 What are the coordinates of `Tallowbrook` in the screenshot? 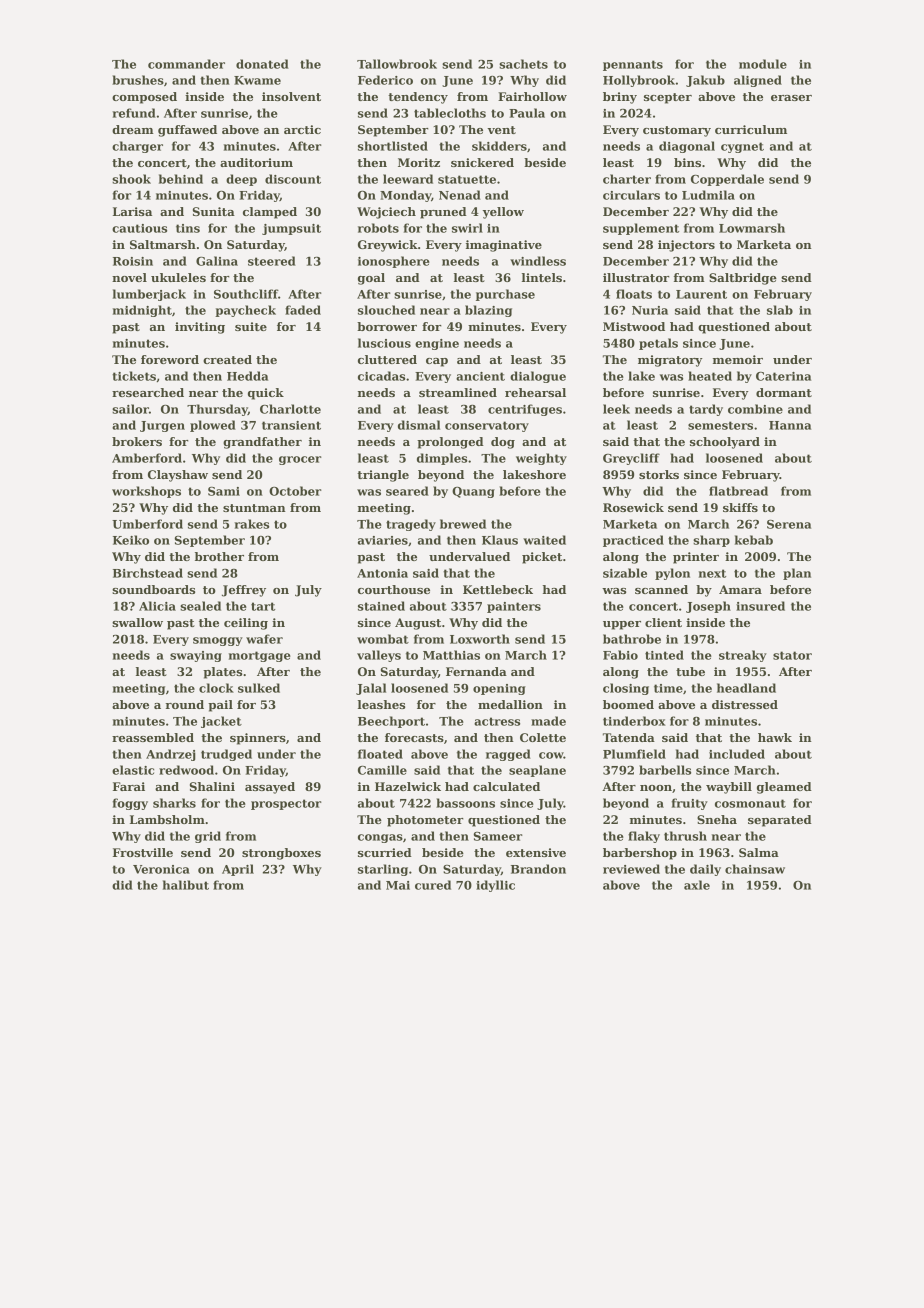 It's located at (397, 64).
